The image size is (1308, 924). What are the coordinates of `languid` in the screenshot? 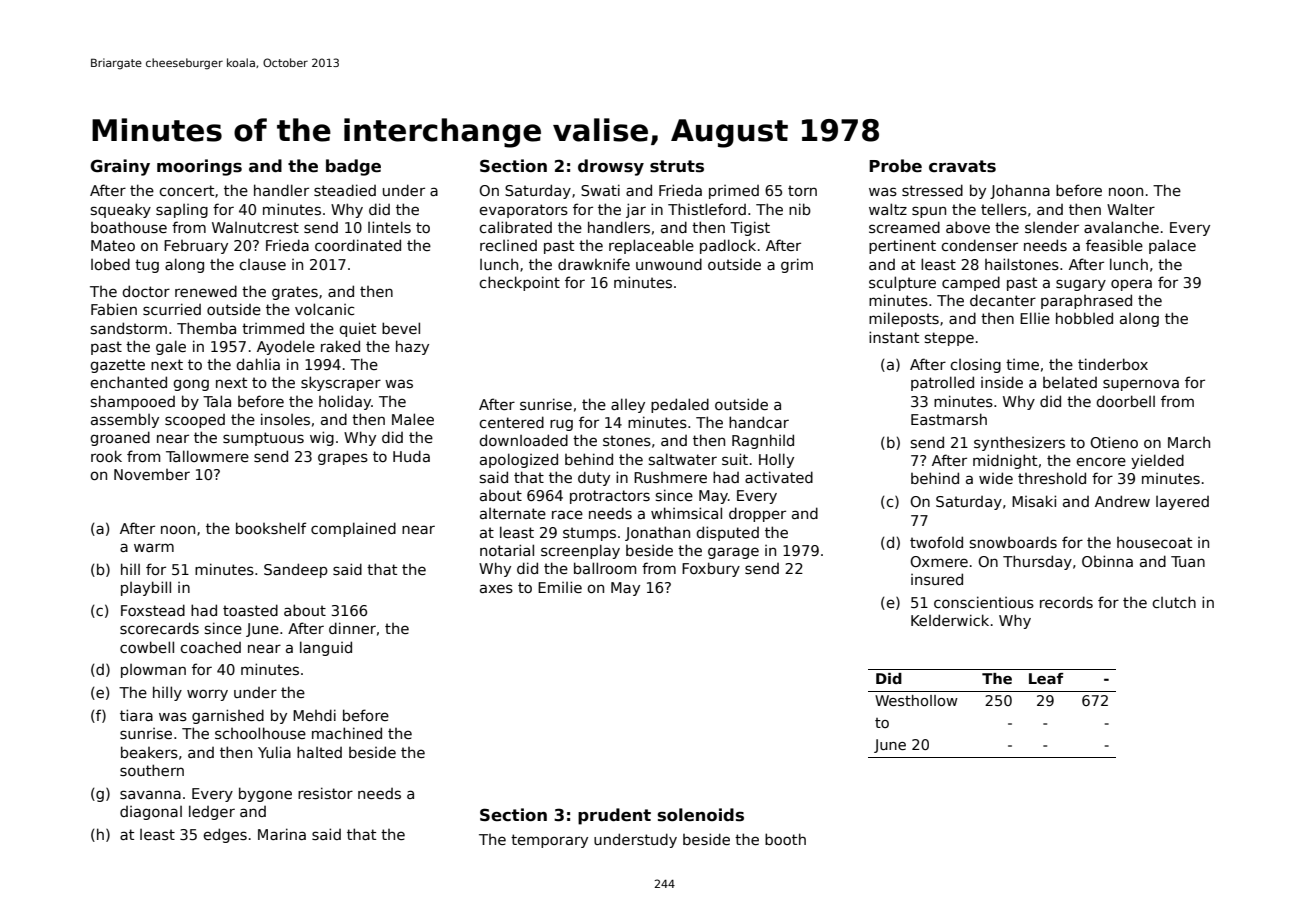 It's located at (326, 648).
